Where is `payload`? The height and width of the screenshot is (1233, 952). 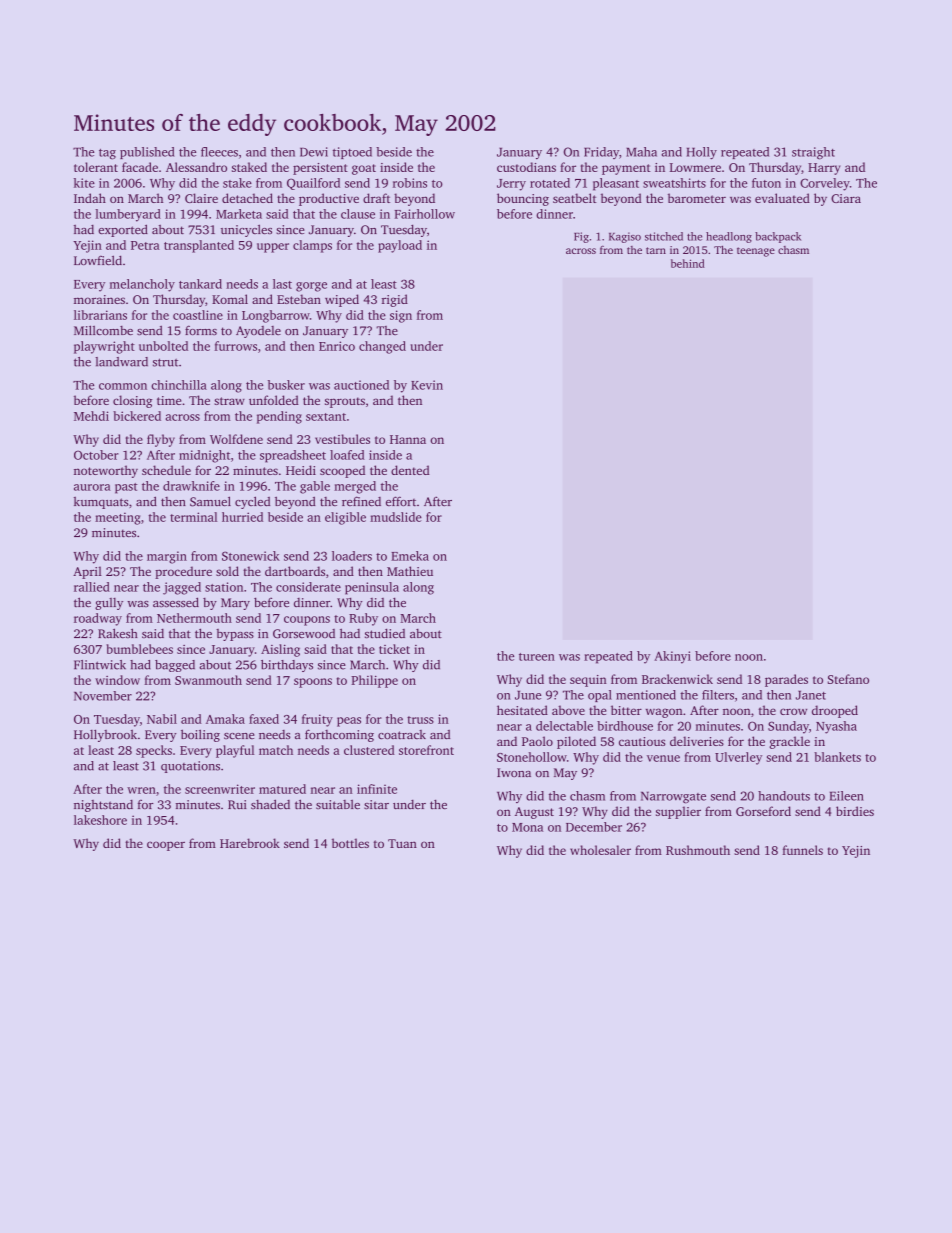
payload is located at coordinates (400, 246).
